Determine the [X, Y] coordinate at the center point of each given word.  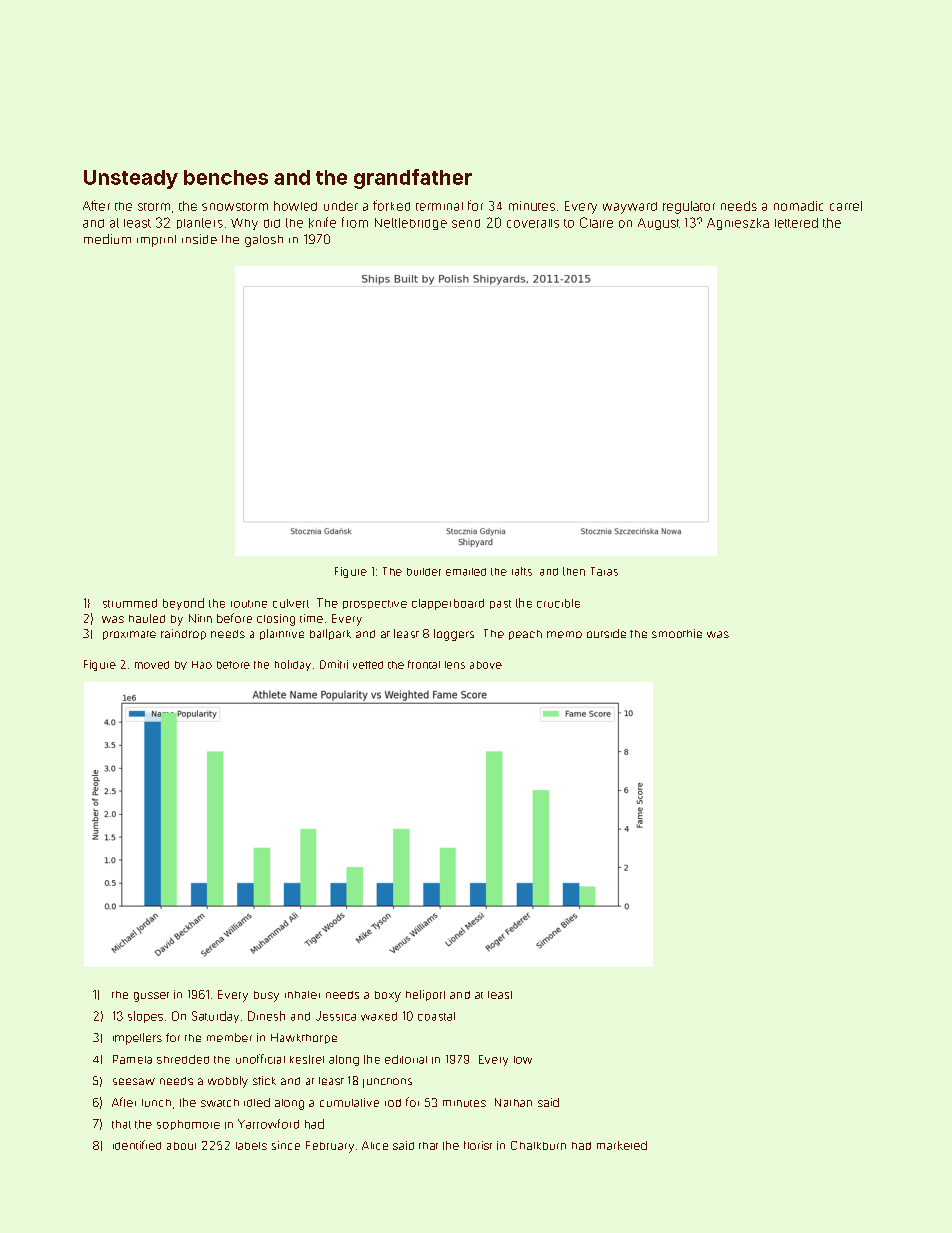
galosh [264, 241]
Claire [596, 222]
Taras [604, 571]
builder [424, 572]
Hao [202, 665]
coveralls [533, 223]
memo [564, 634]
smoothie [677, 633]
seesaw [134, 1081]
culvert [291, 603]
